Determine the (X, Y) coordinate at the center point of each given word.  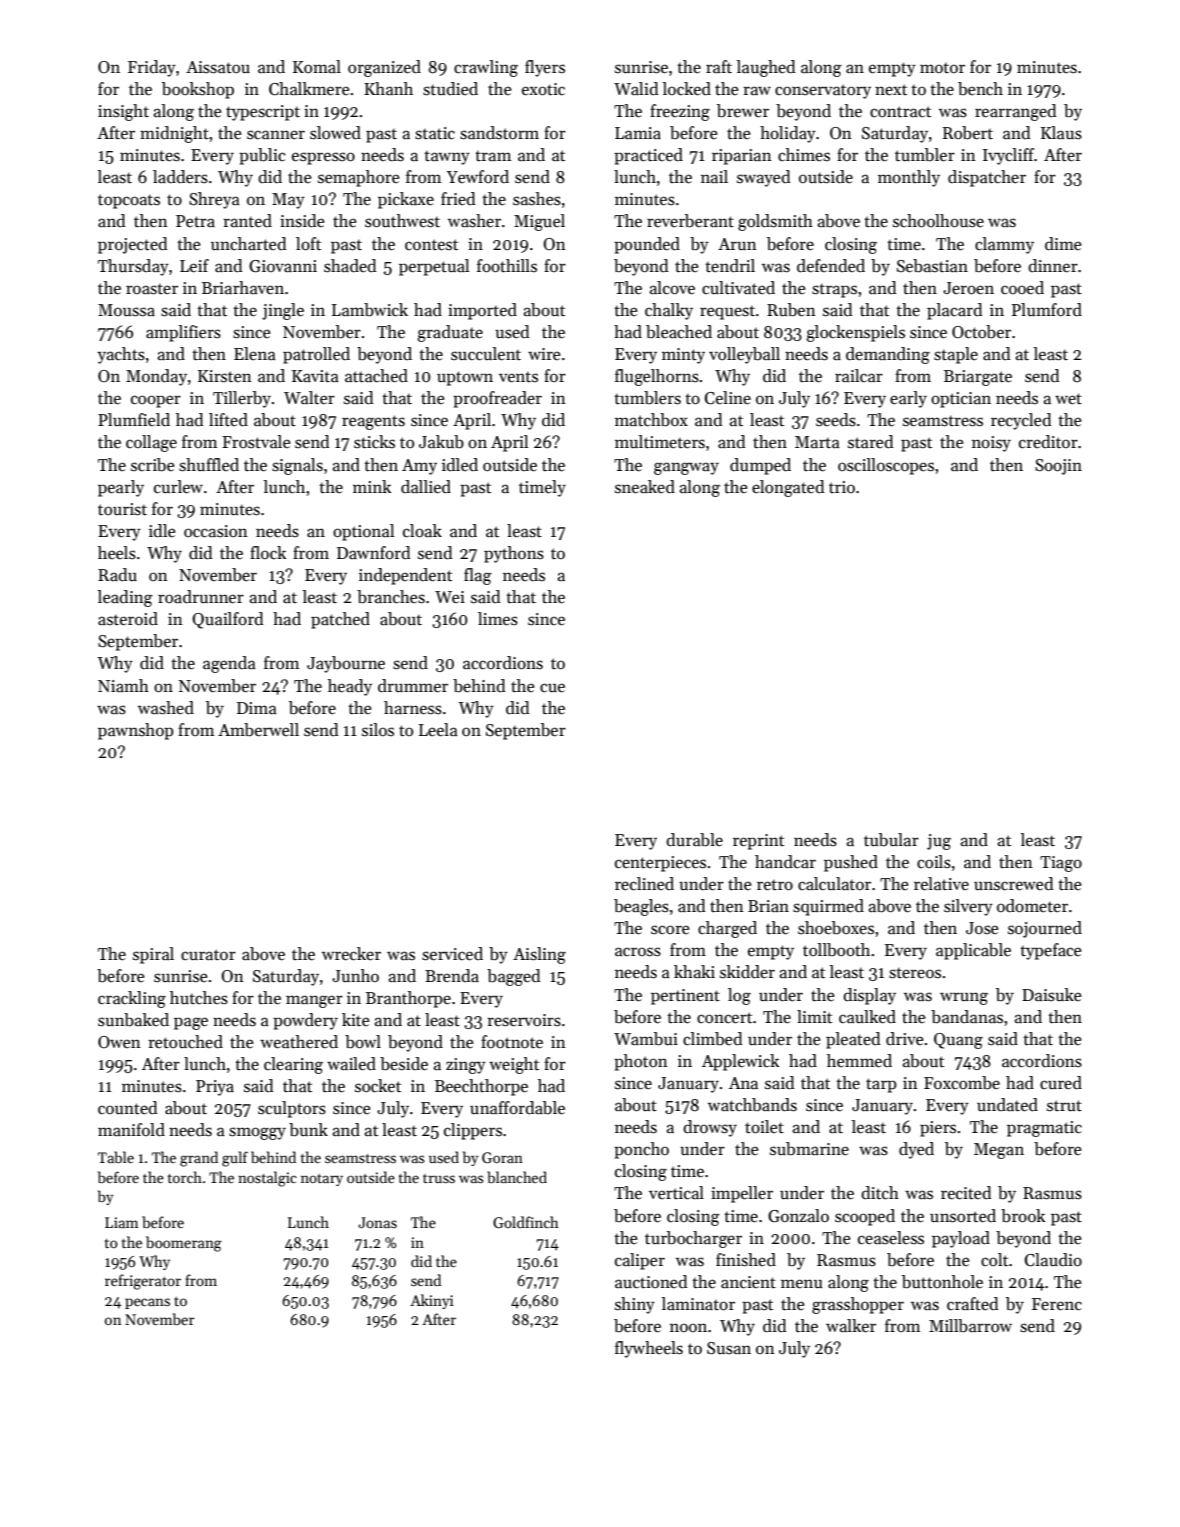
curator (208, 955)
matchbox (651, 420)
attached (376, 376)
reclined (644, 884)
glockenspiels (855, 333)
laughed (766, 68)
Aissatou (218, 67)
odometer (1032, 906)
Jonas (377, 1222)
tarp (881, 1085)
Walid (636, 89)
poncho (641, 1150)
